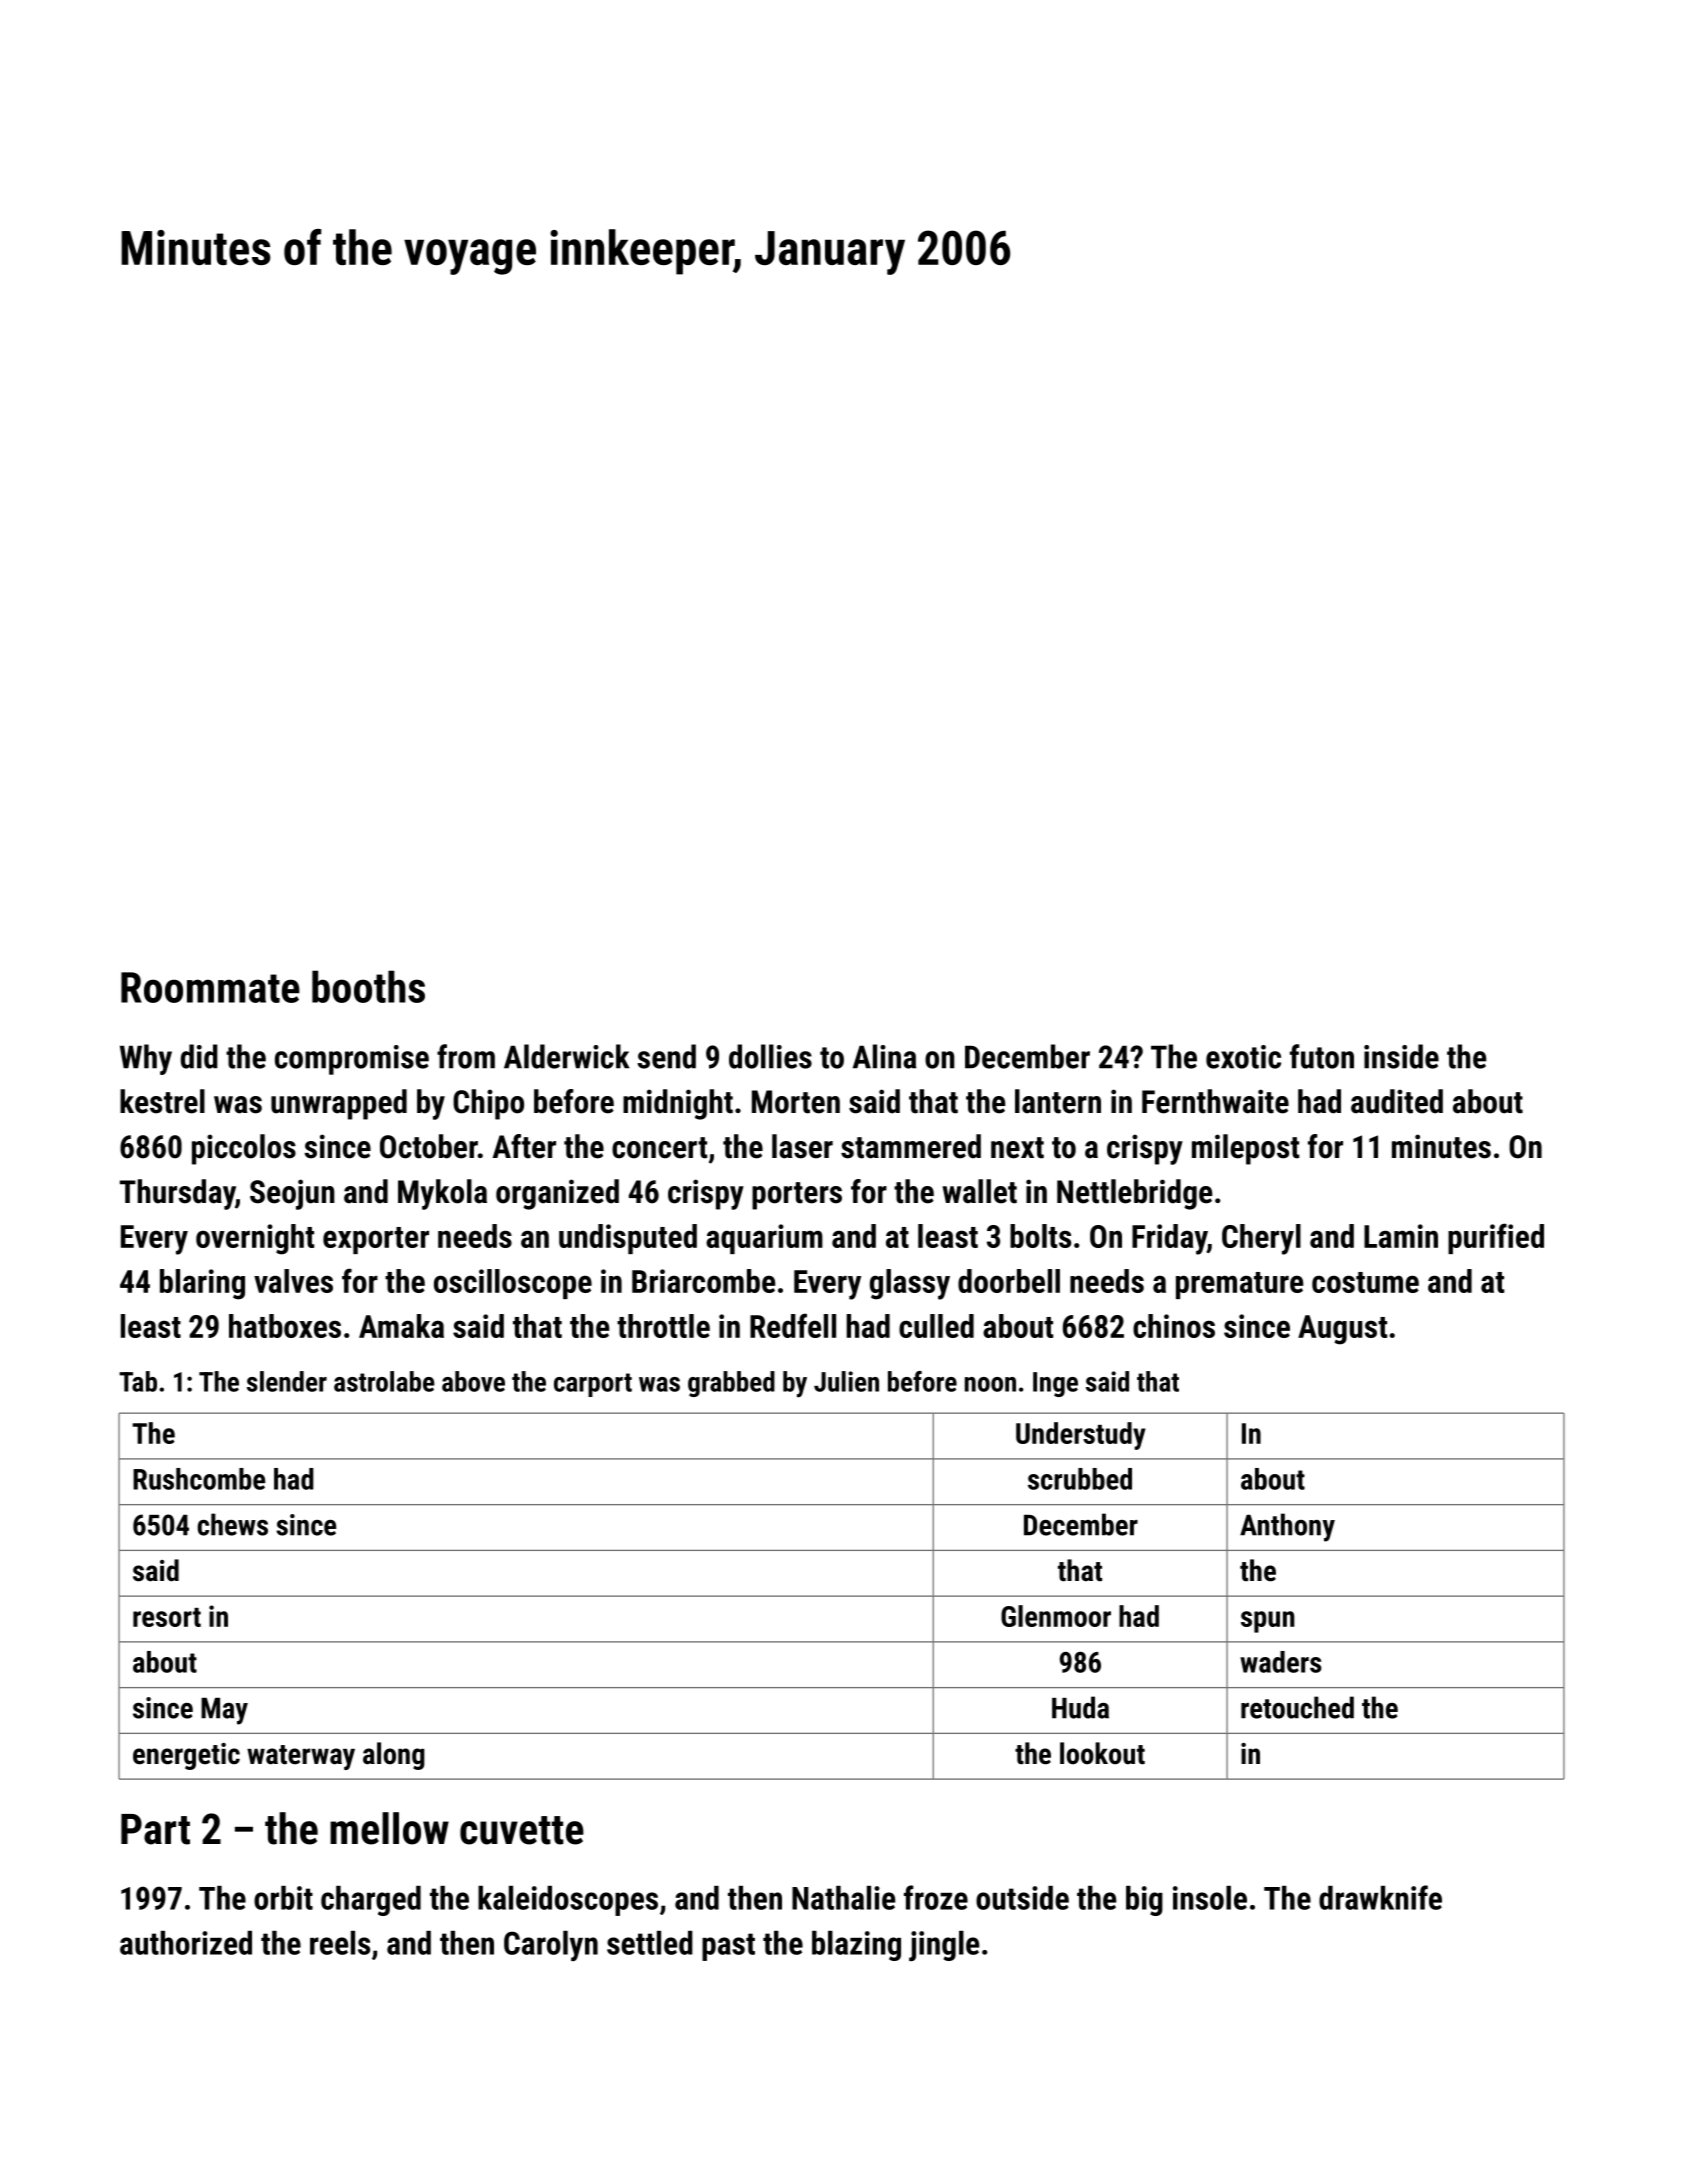 The image size is (1683, 2178). I want to click on drawknife, so click(1380, 1897).
